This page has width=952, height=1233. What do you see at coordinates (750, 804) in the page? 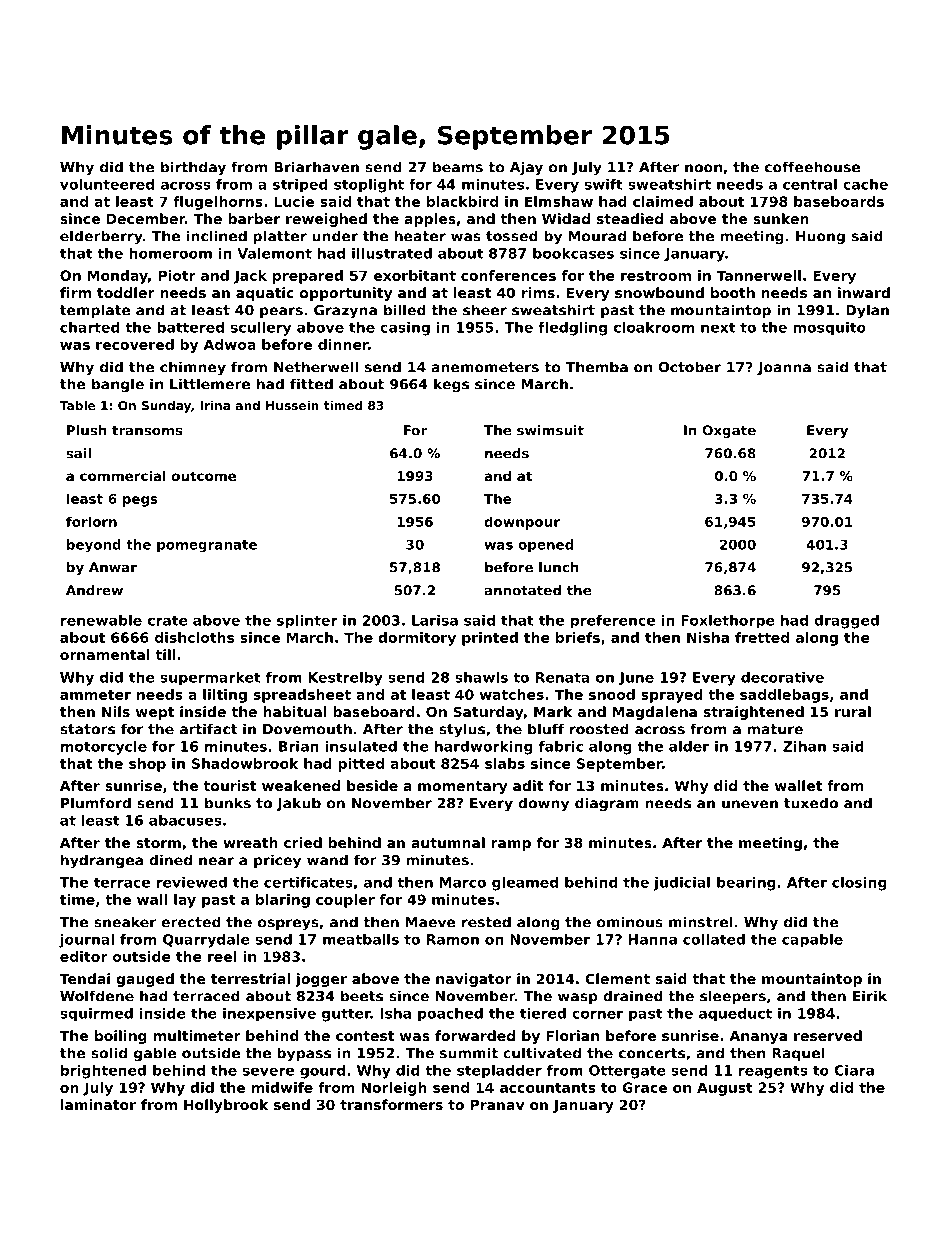
I see `uneven` at bounding box center [750, 804].
